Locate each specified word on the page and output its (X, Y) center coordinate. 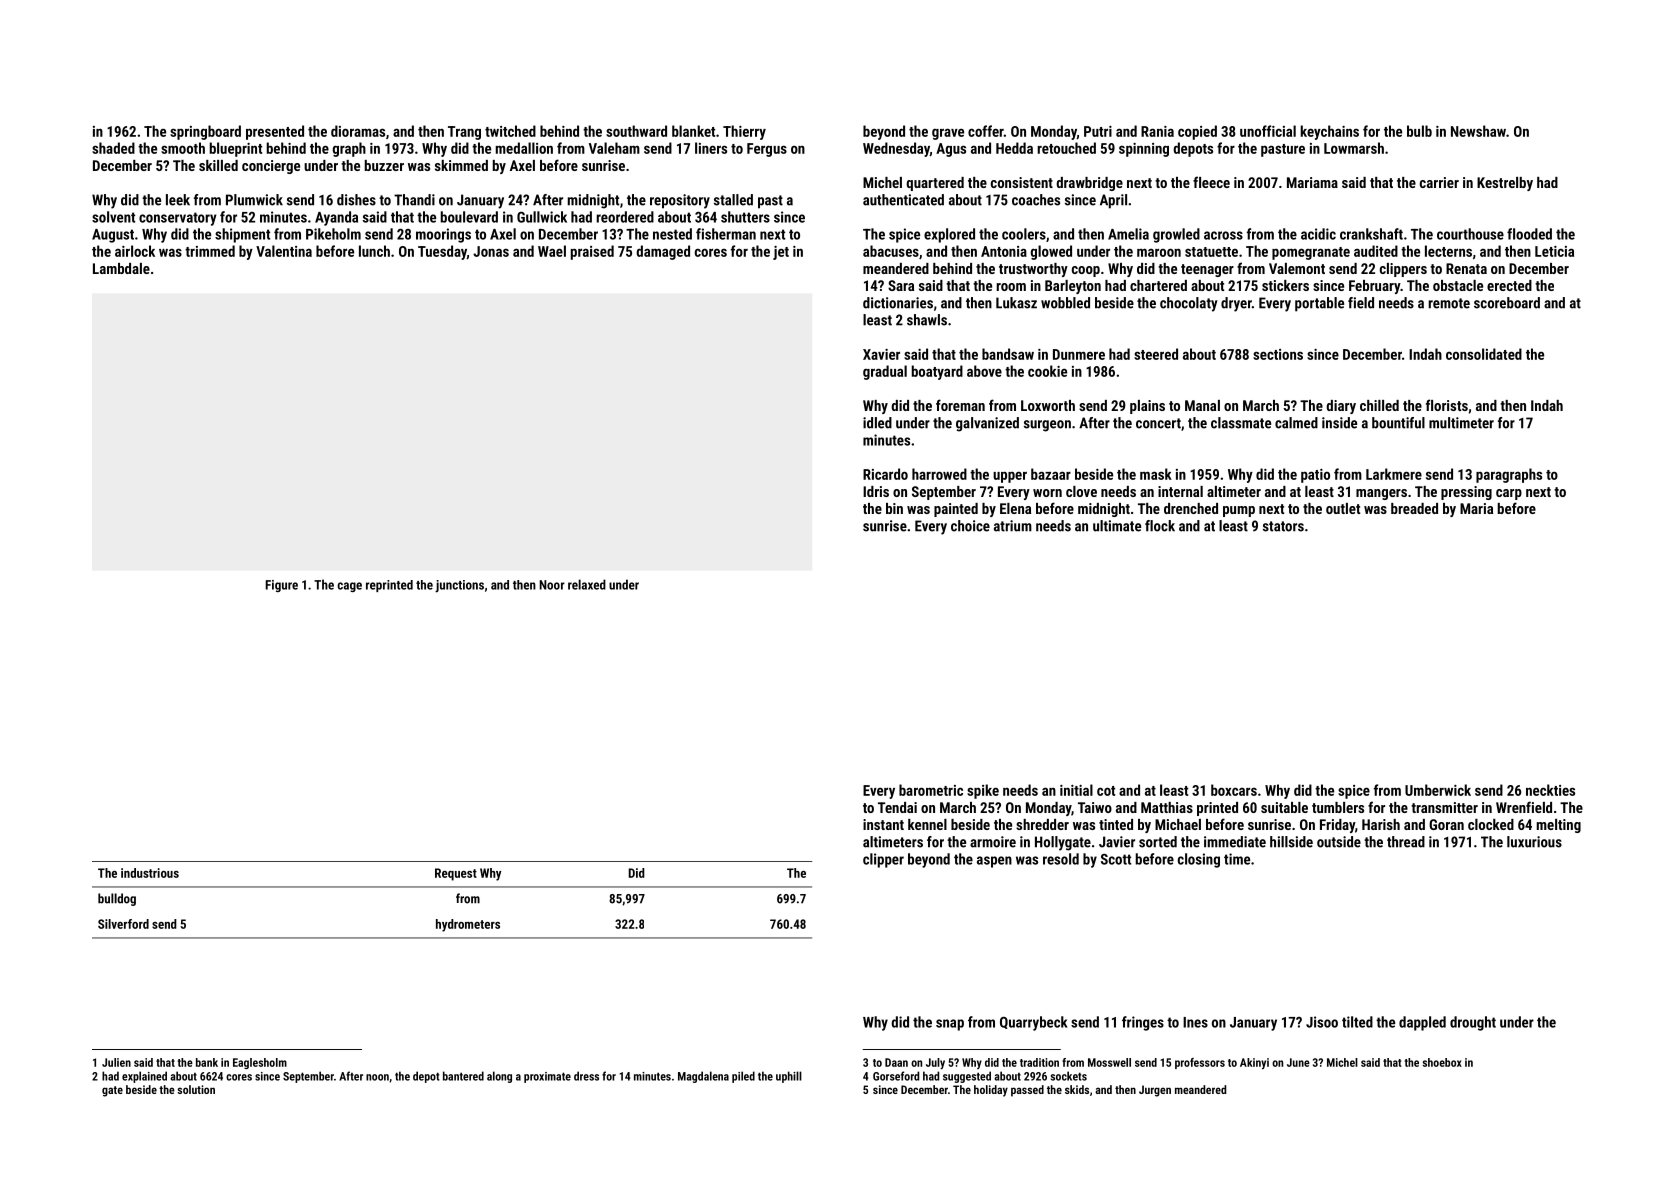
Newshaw (1478, 131)
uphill (789, 1077)
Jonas (491, 251)
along (499, 1077)
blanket (693, 131)
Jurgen (1155, 1091)
